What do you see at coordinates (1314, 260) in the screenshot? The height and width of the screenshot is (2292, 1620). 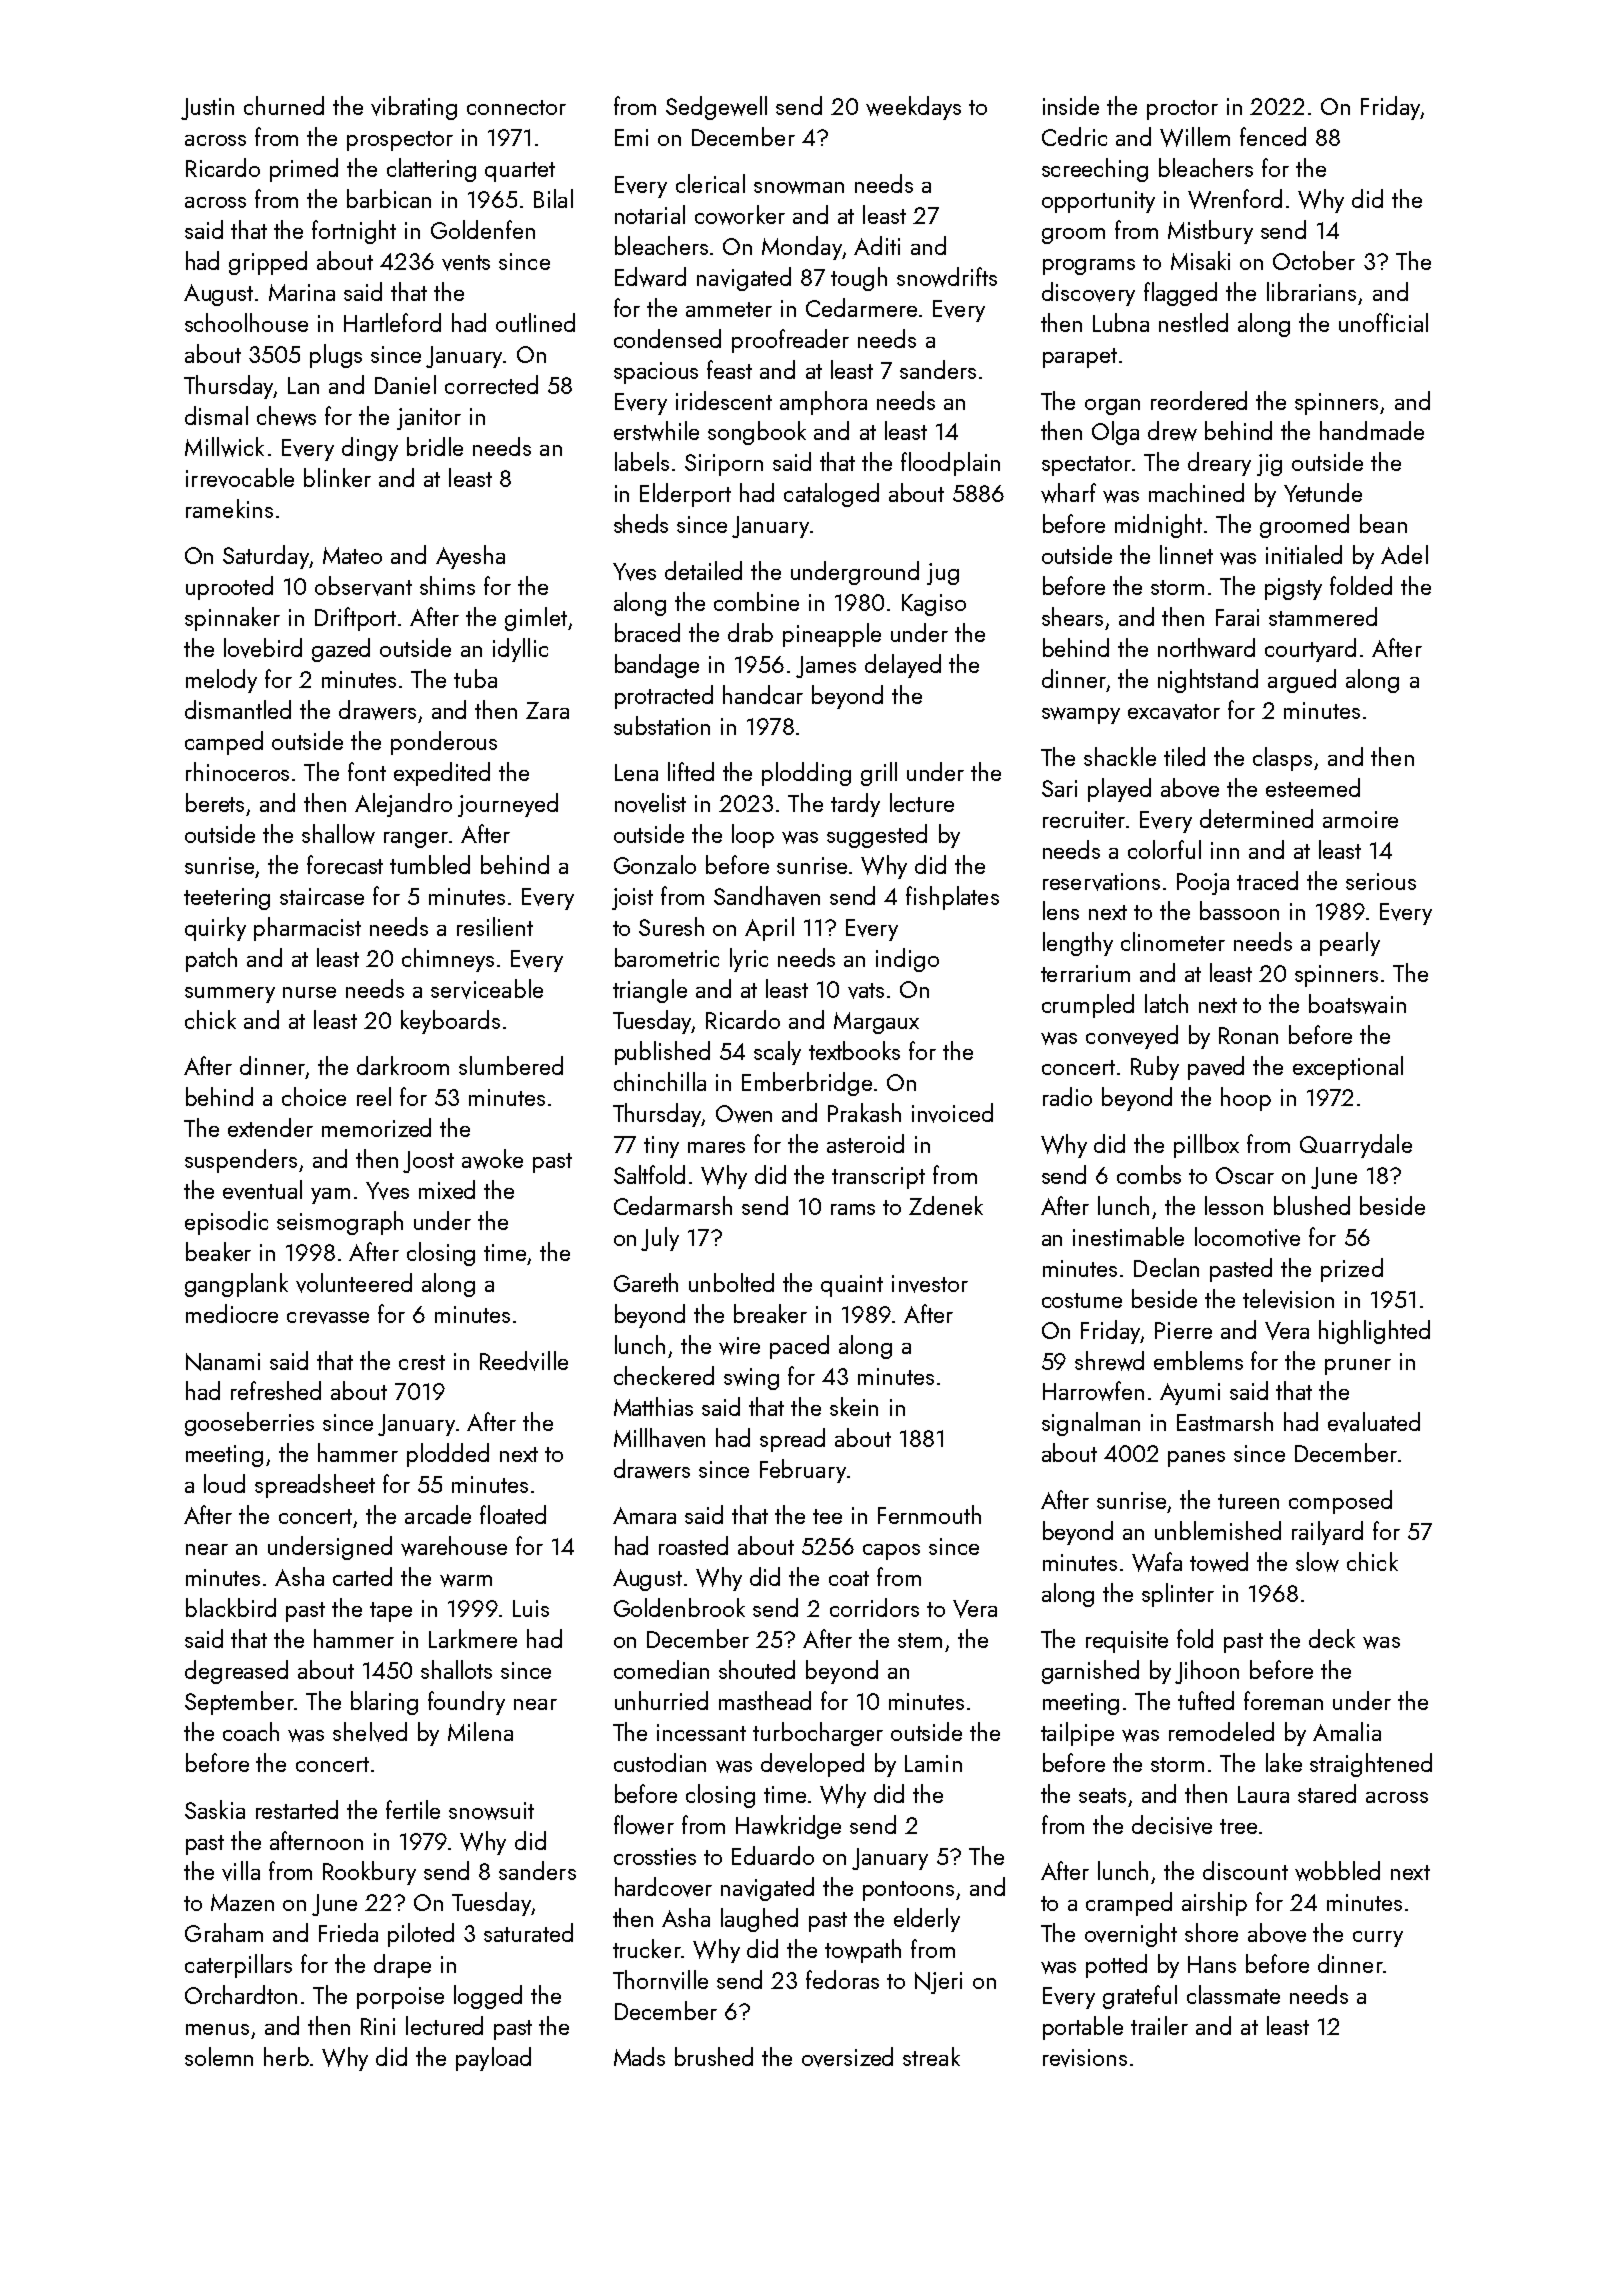 I see `October` at bounding box center [1314, 260].
